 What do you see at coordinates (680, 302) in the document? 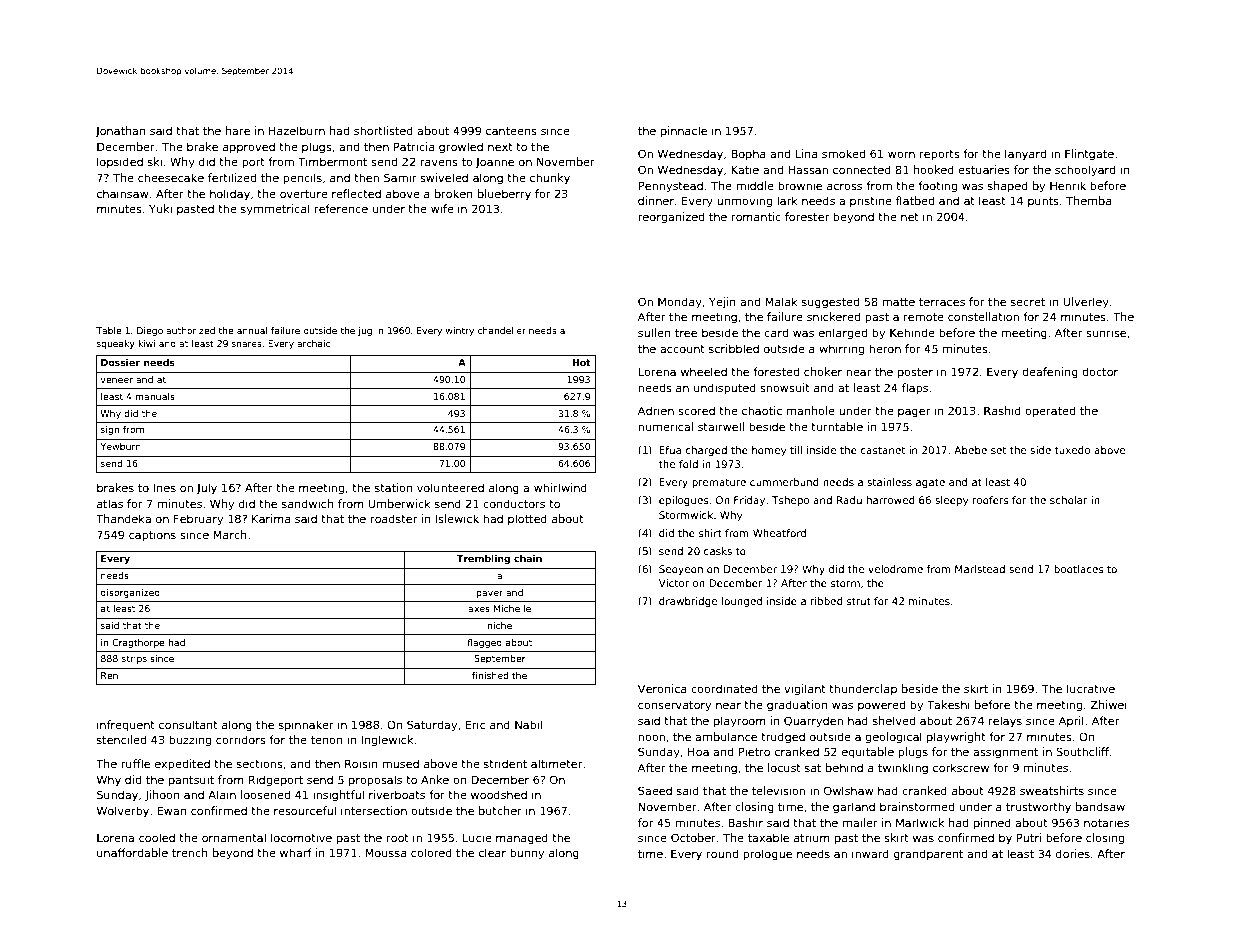
I see `Monday` at bounding box center [680, 302].
